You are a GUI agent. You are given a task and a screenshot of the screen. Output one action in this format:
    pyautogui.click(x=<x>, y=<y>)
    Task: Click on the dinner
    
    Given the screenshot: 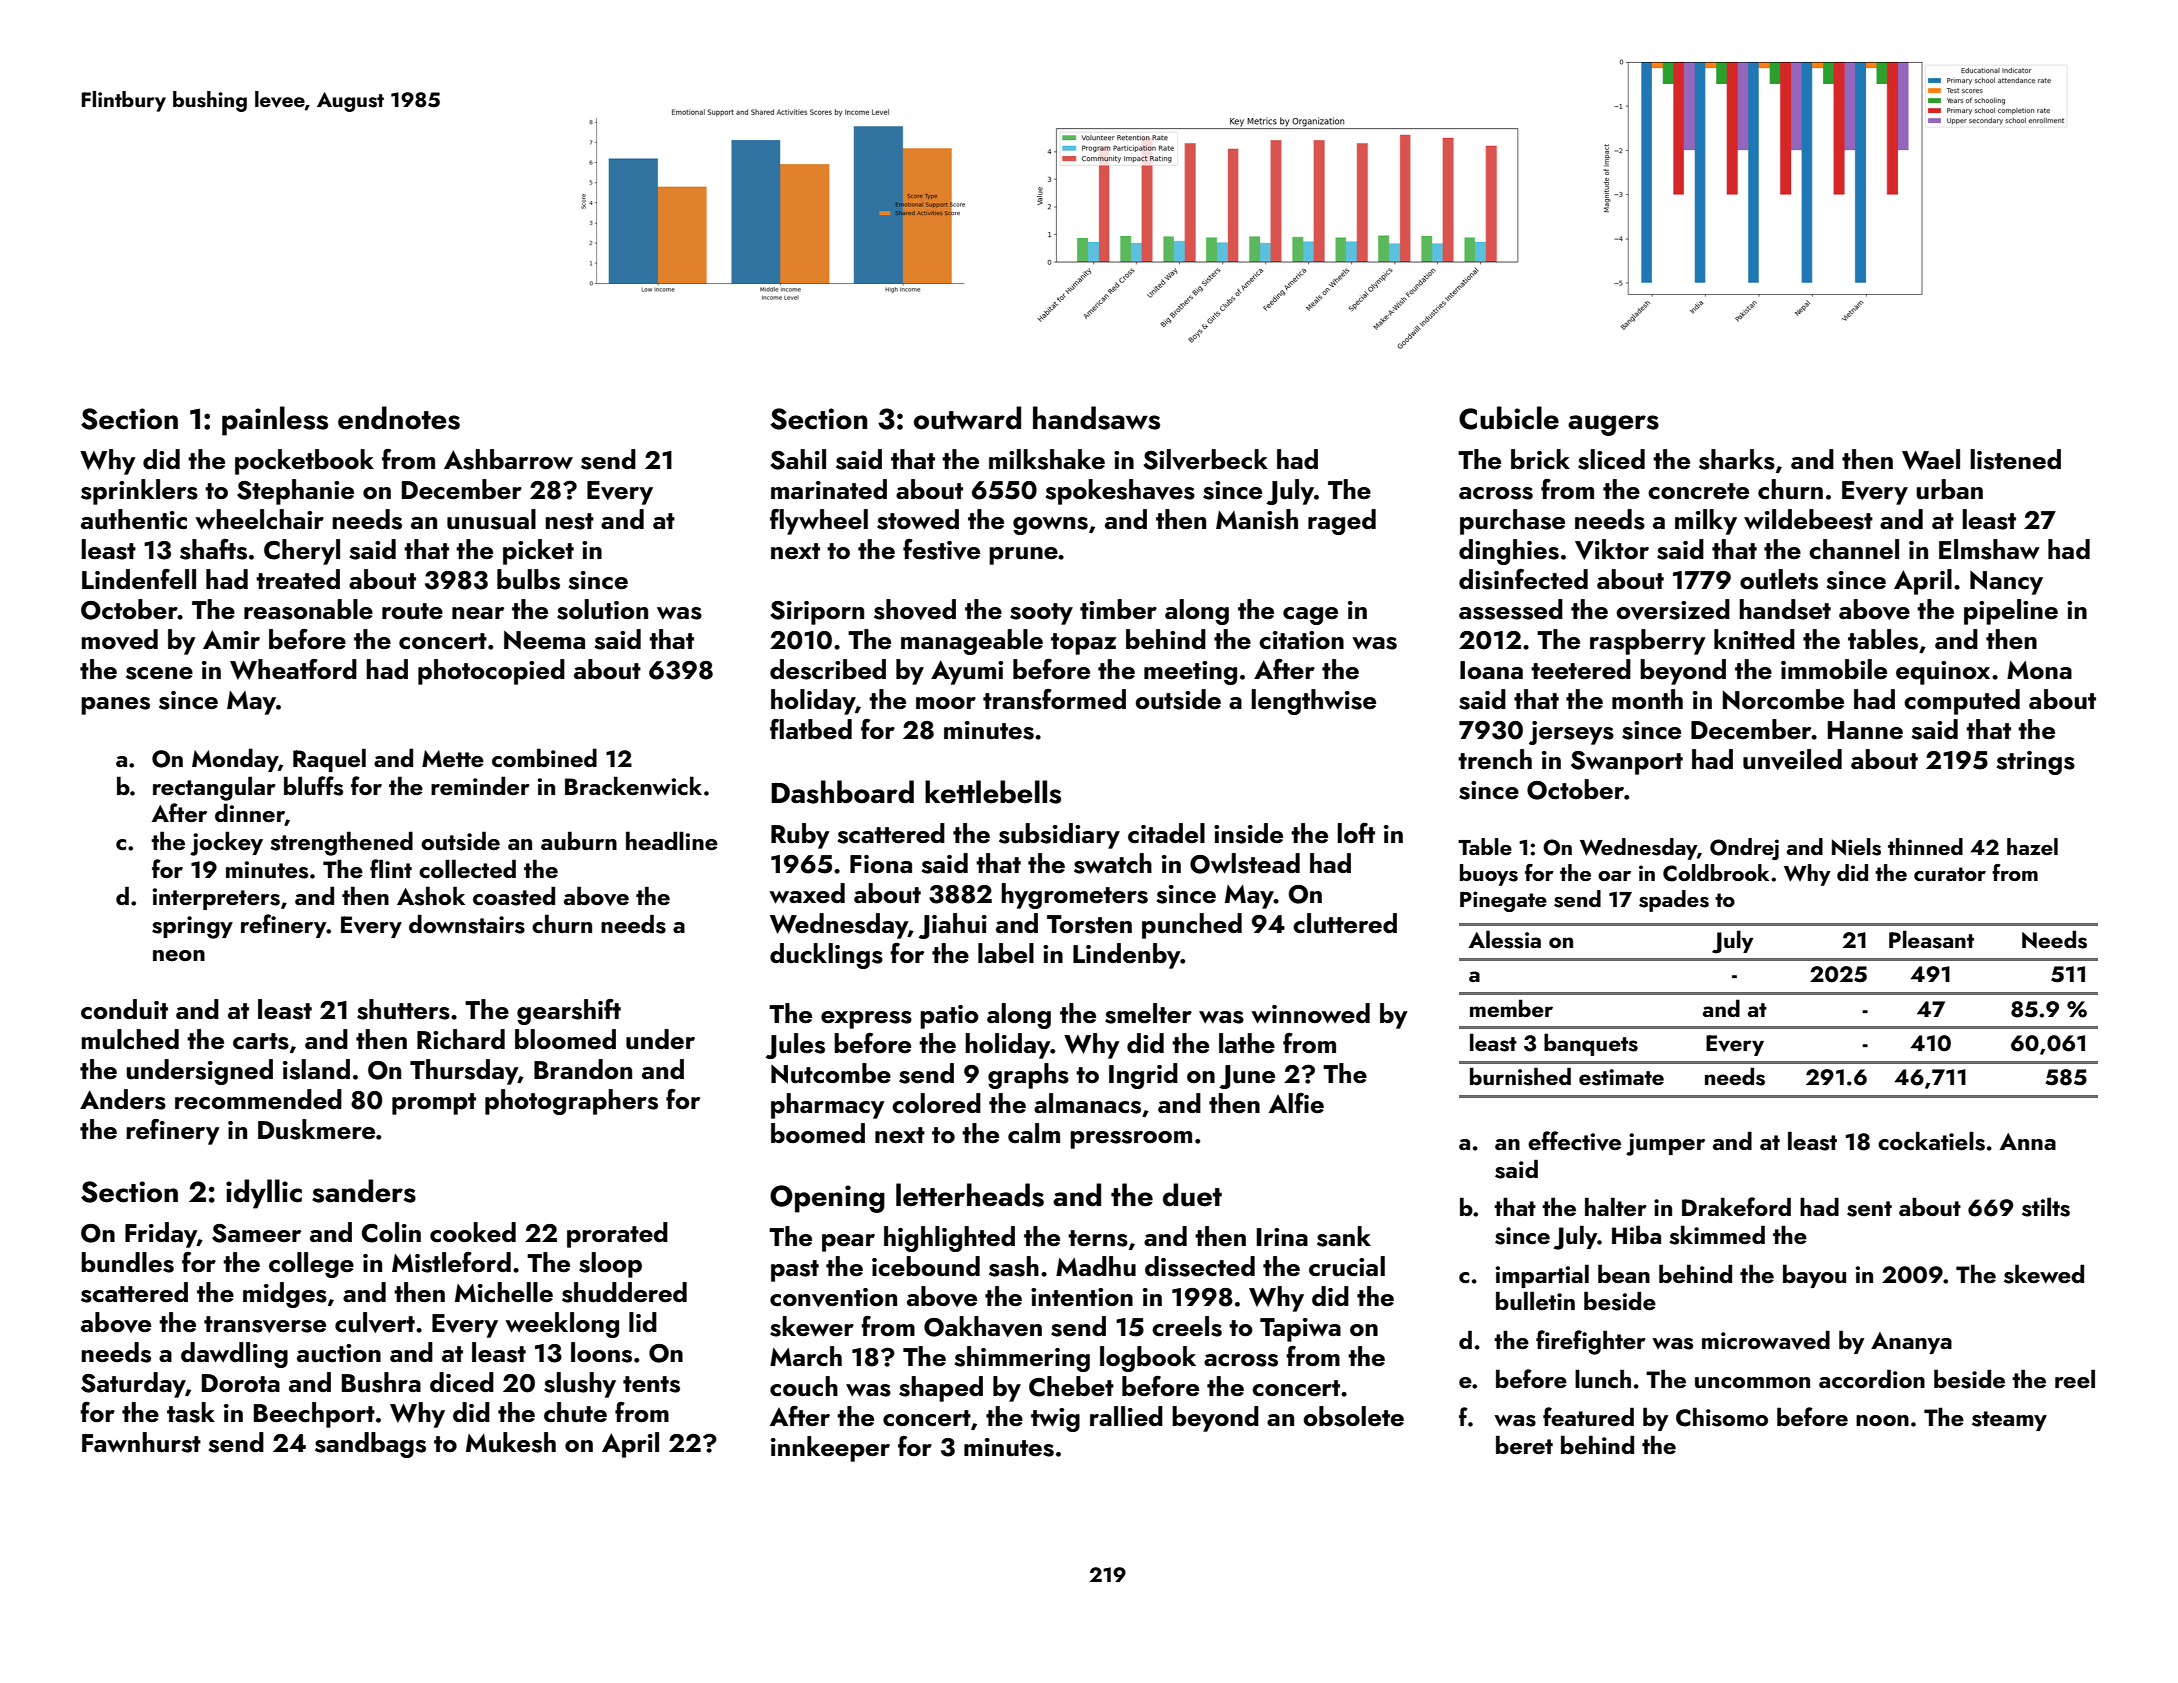 What is the action you would take?
    pyautogui.click(x=250, y=814)
